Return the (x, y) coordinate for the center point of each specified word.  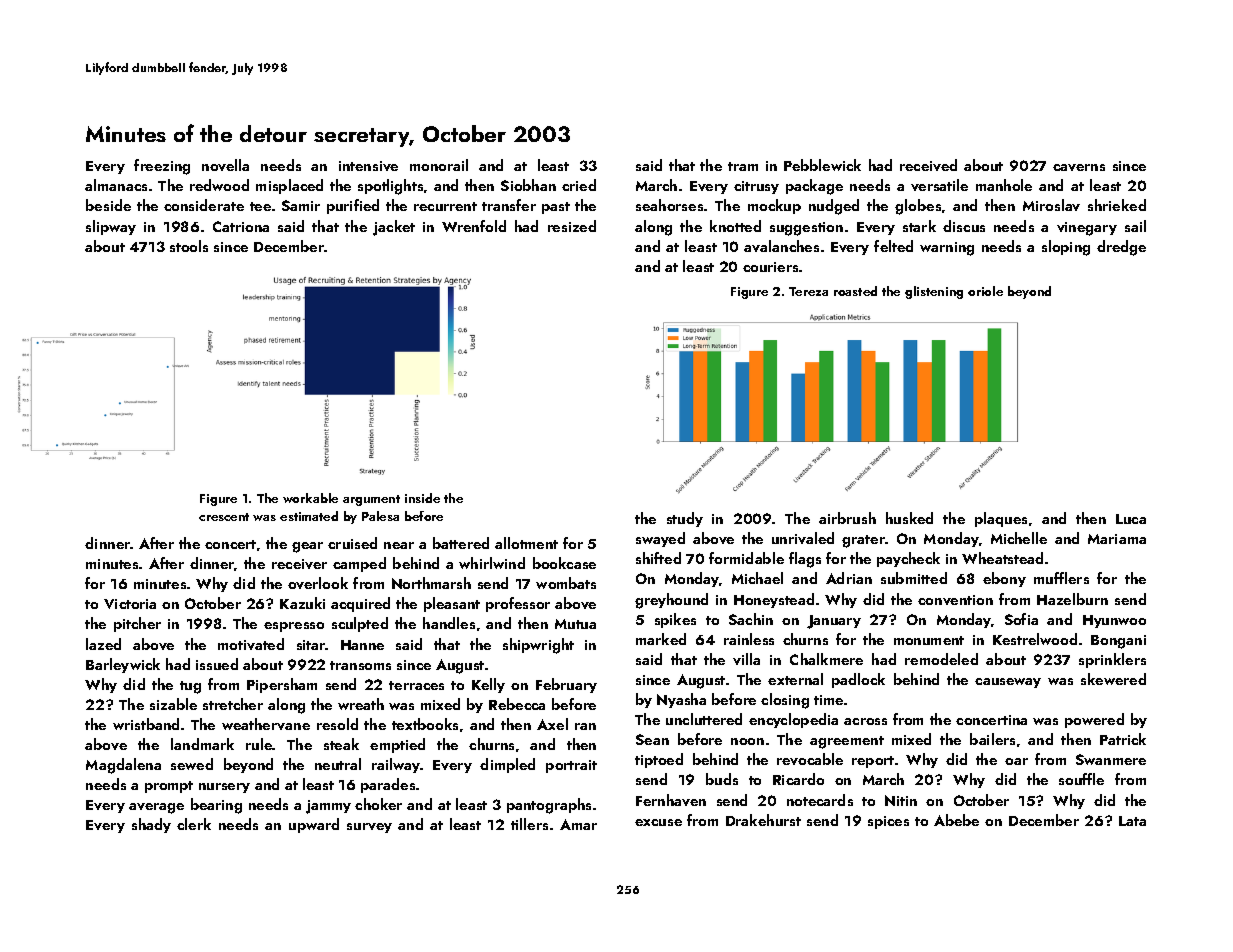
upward (314, 825)
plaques (1001, 519)
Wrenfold (474, 226)
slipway (111, 227)
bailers (992, 739)
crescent (224, 517)
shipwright (538, 646)
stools (189, 246)
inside (422, 498)
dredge (1121, 248)
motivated (251, 644)
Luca (1131, 519)
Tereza (808, 291)
